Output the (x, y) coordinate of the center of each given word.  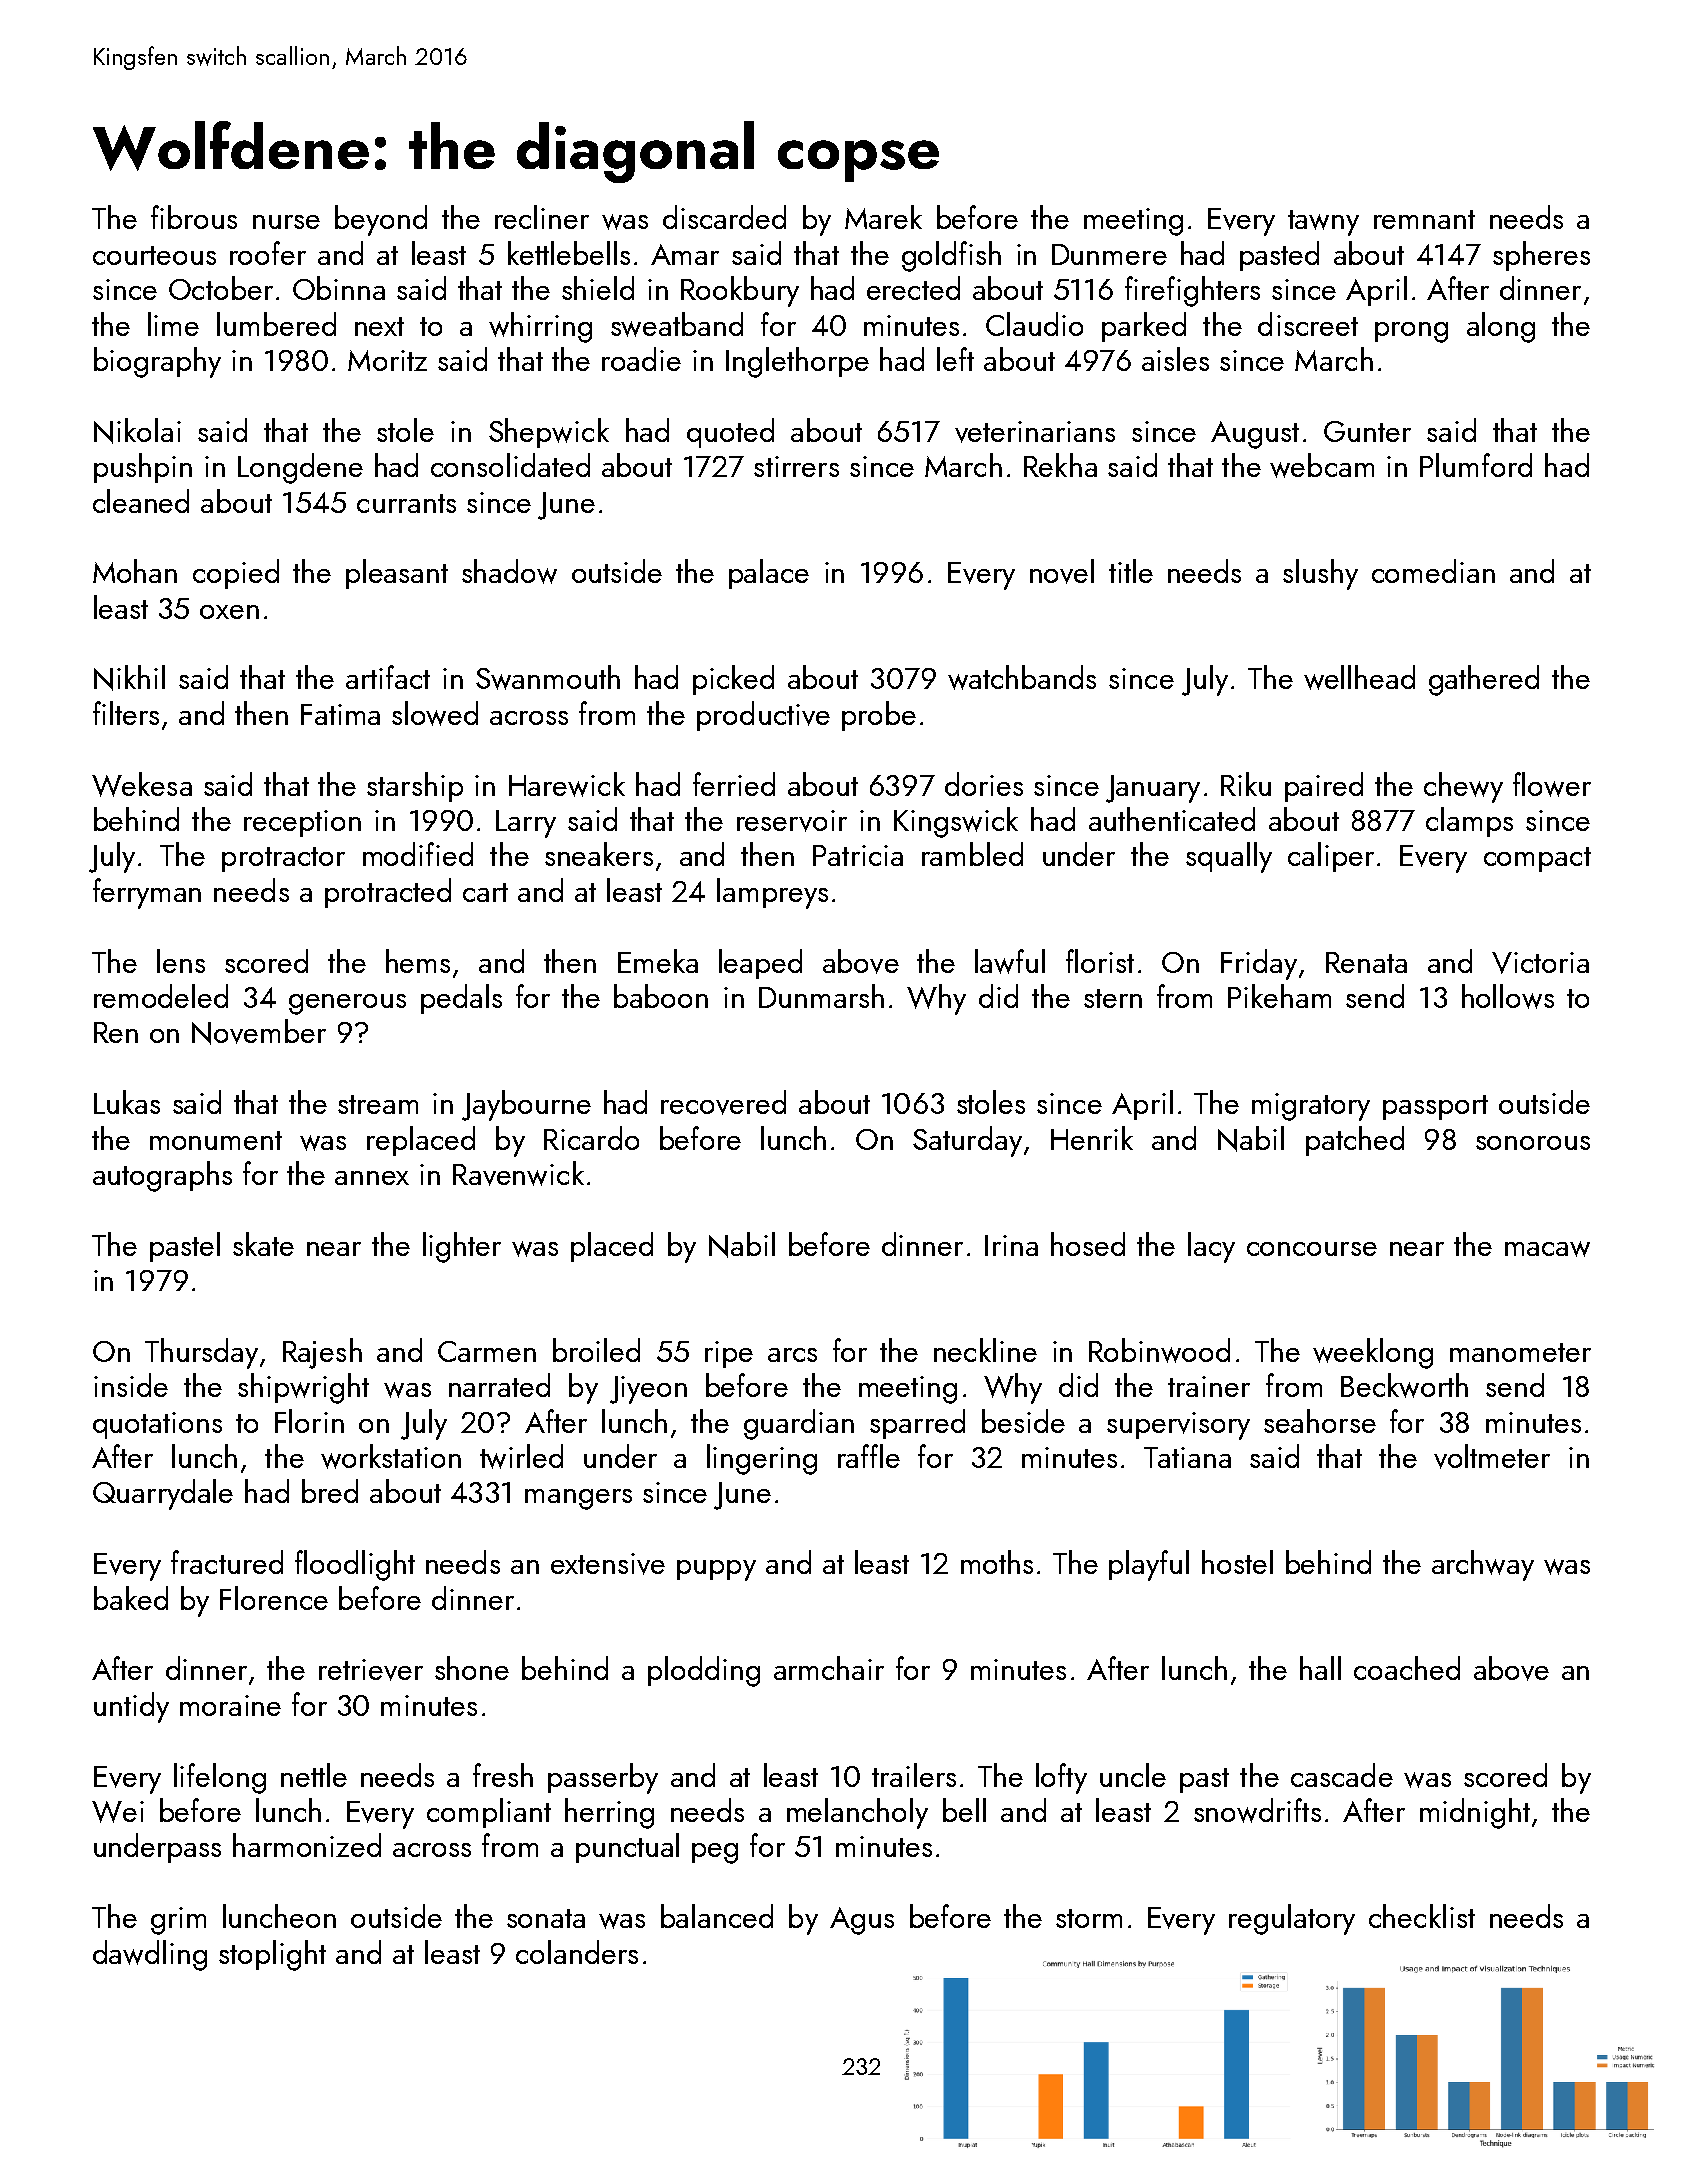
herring (609, 1813)
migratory (1311, 1107)
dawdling (150, 1955)
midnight (1475, 1813)
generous (347, 1004)
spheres (1541, 256)
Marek (883, 217)
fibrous (194, 217)
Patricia (858, 855)
